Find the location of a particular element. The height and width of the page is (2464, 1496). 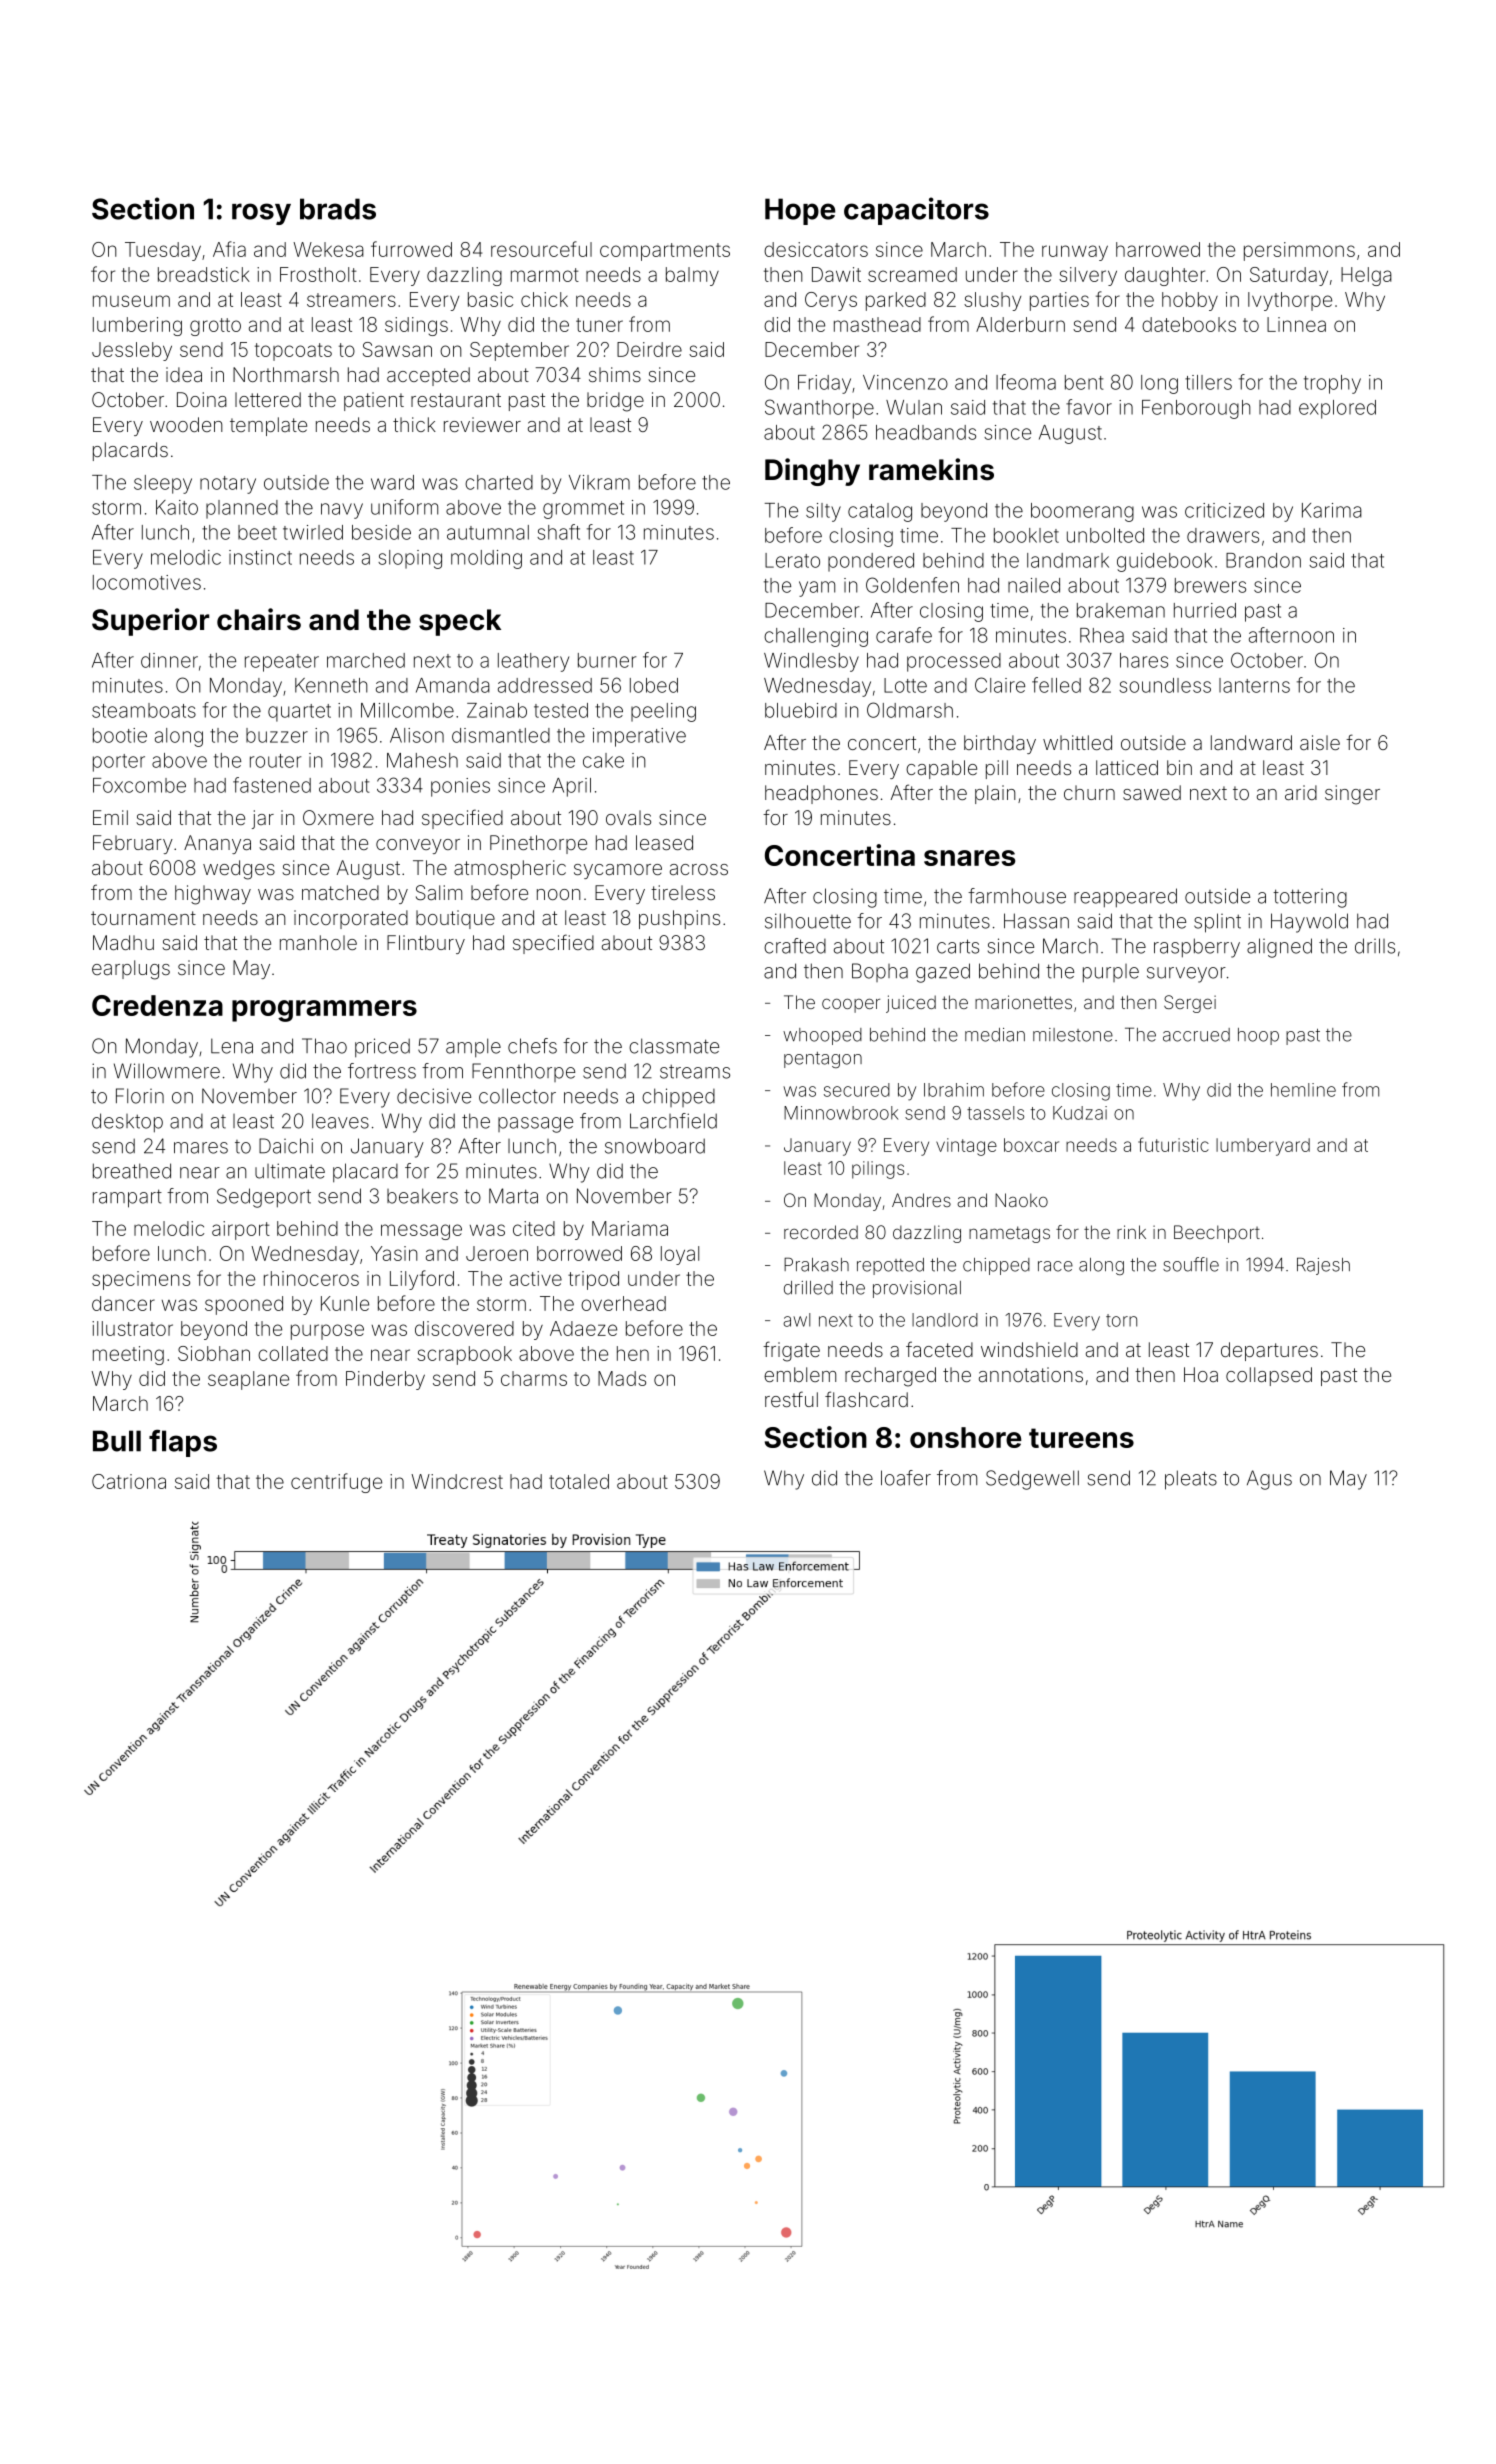

shims is located at coordinates (615, 374).
